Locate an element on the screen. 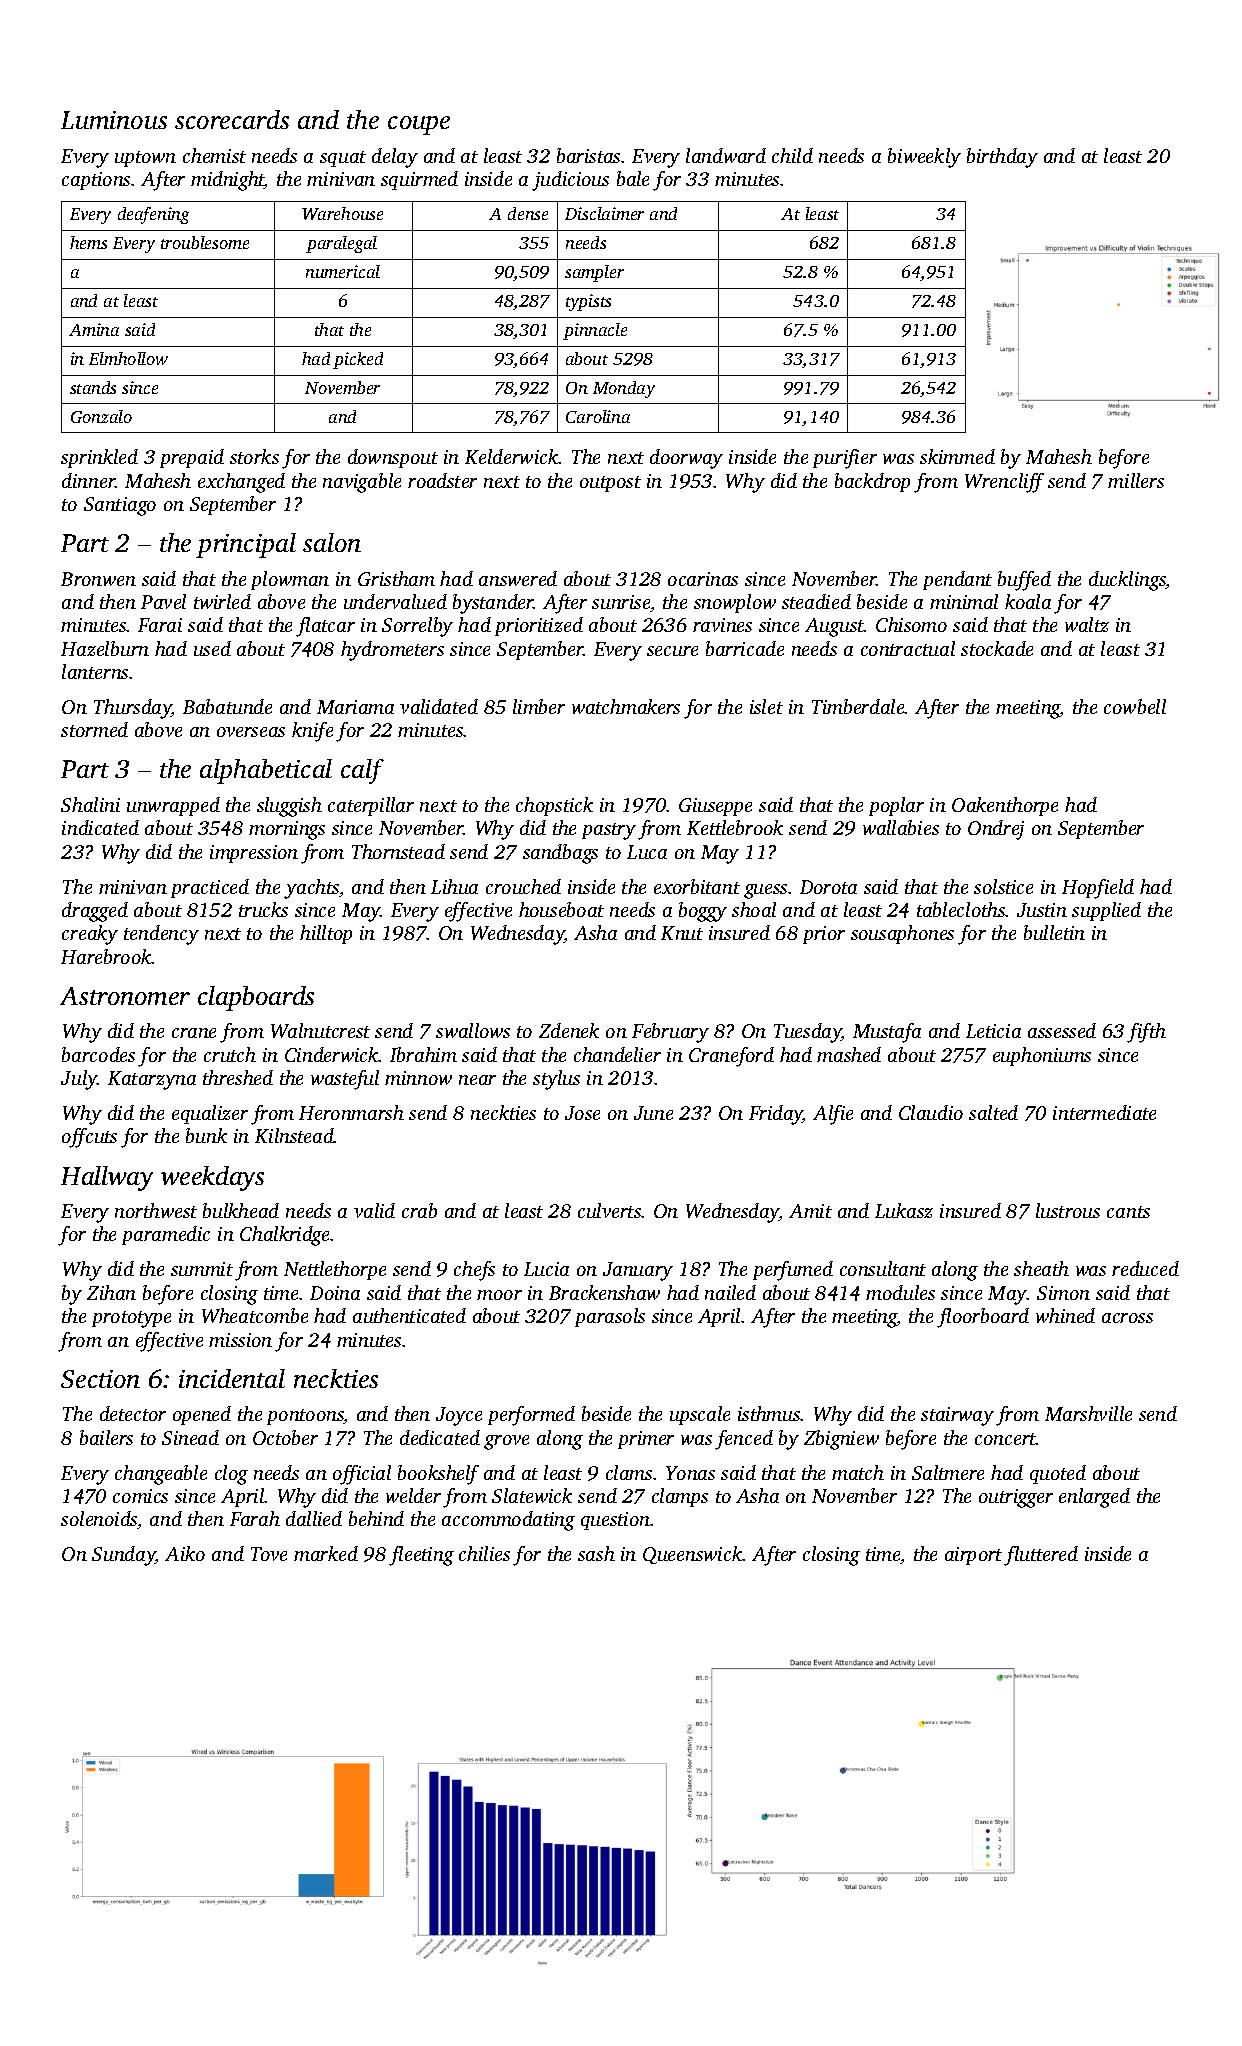 The width and height of the screenshot is (1242, 2046). pendant is located at coordinates (957, 580).
